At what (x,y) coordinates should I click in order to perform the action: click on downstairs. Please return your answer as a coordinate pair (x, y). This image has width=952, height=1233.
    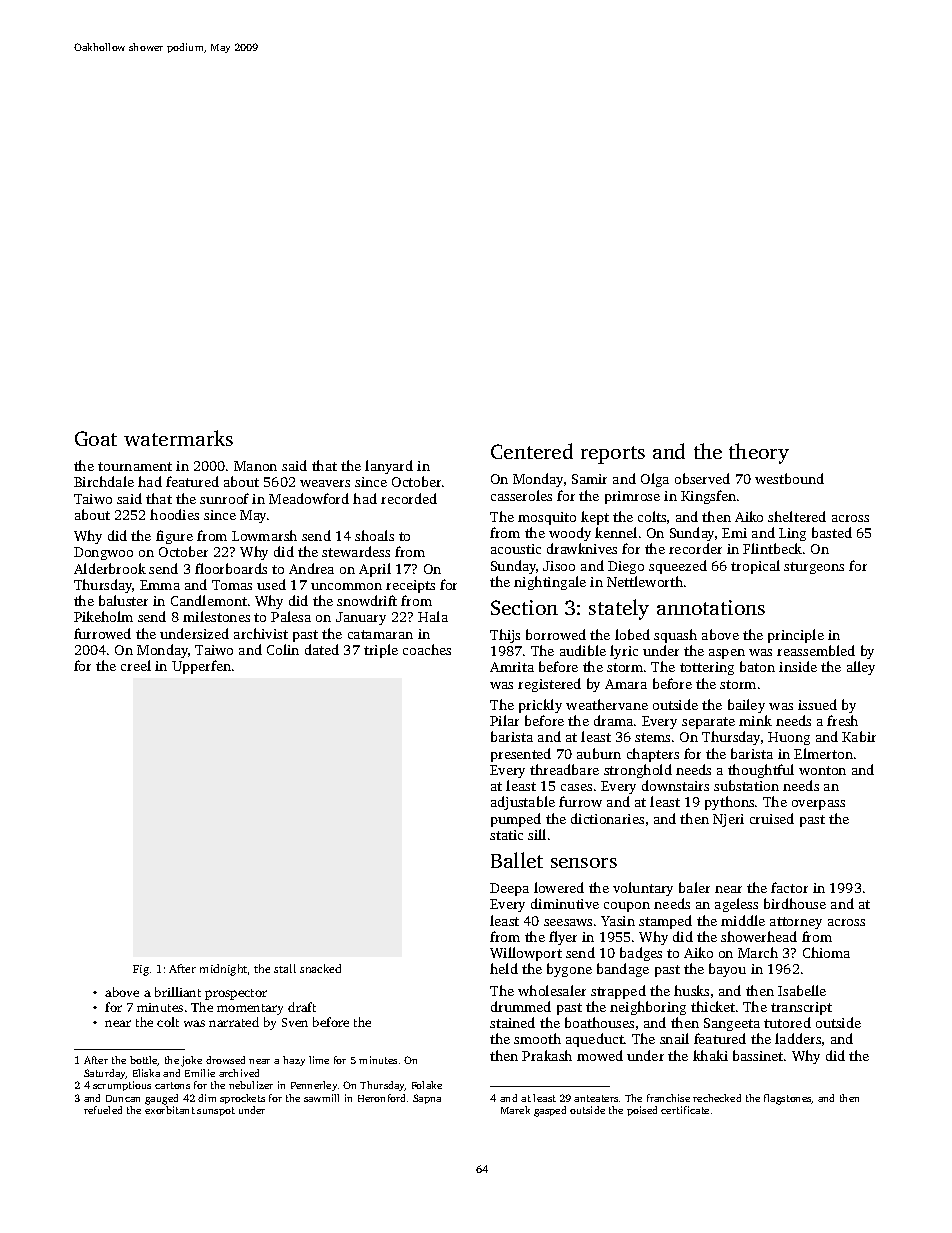
    Looking at the image, I should click on (675, 785).
